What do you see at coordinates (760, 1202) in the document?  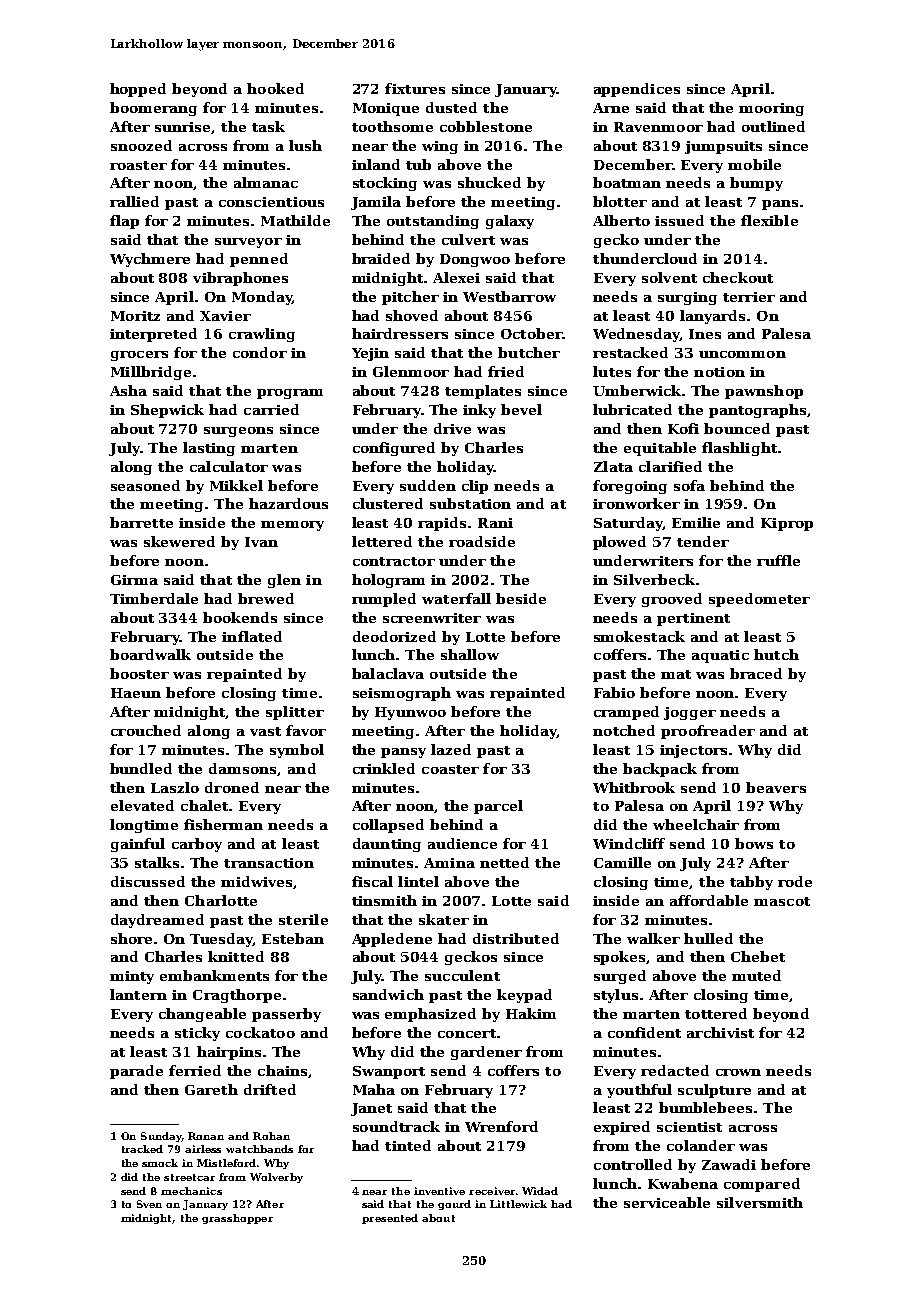 I see `silversmith` at bounding box center [760, 1202].
